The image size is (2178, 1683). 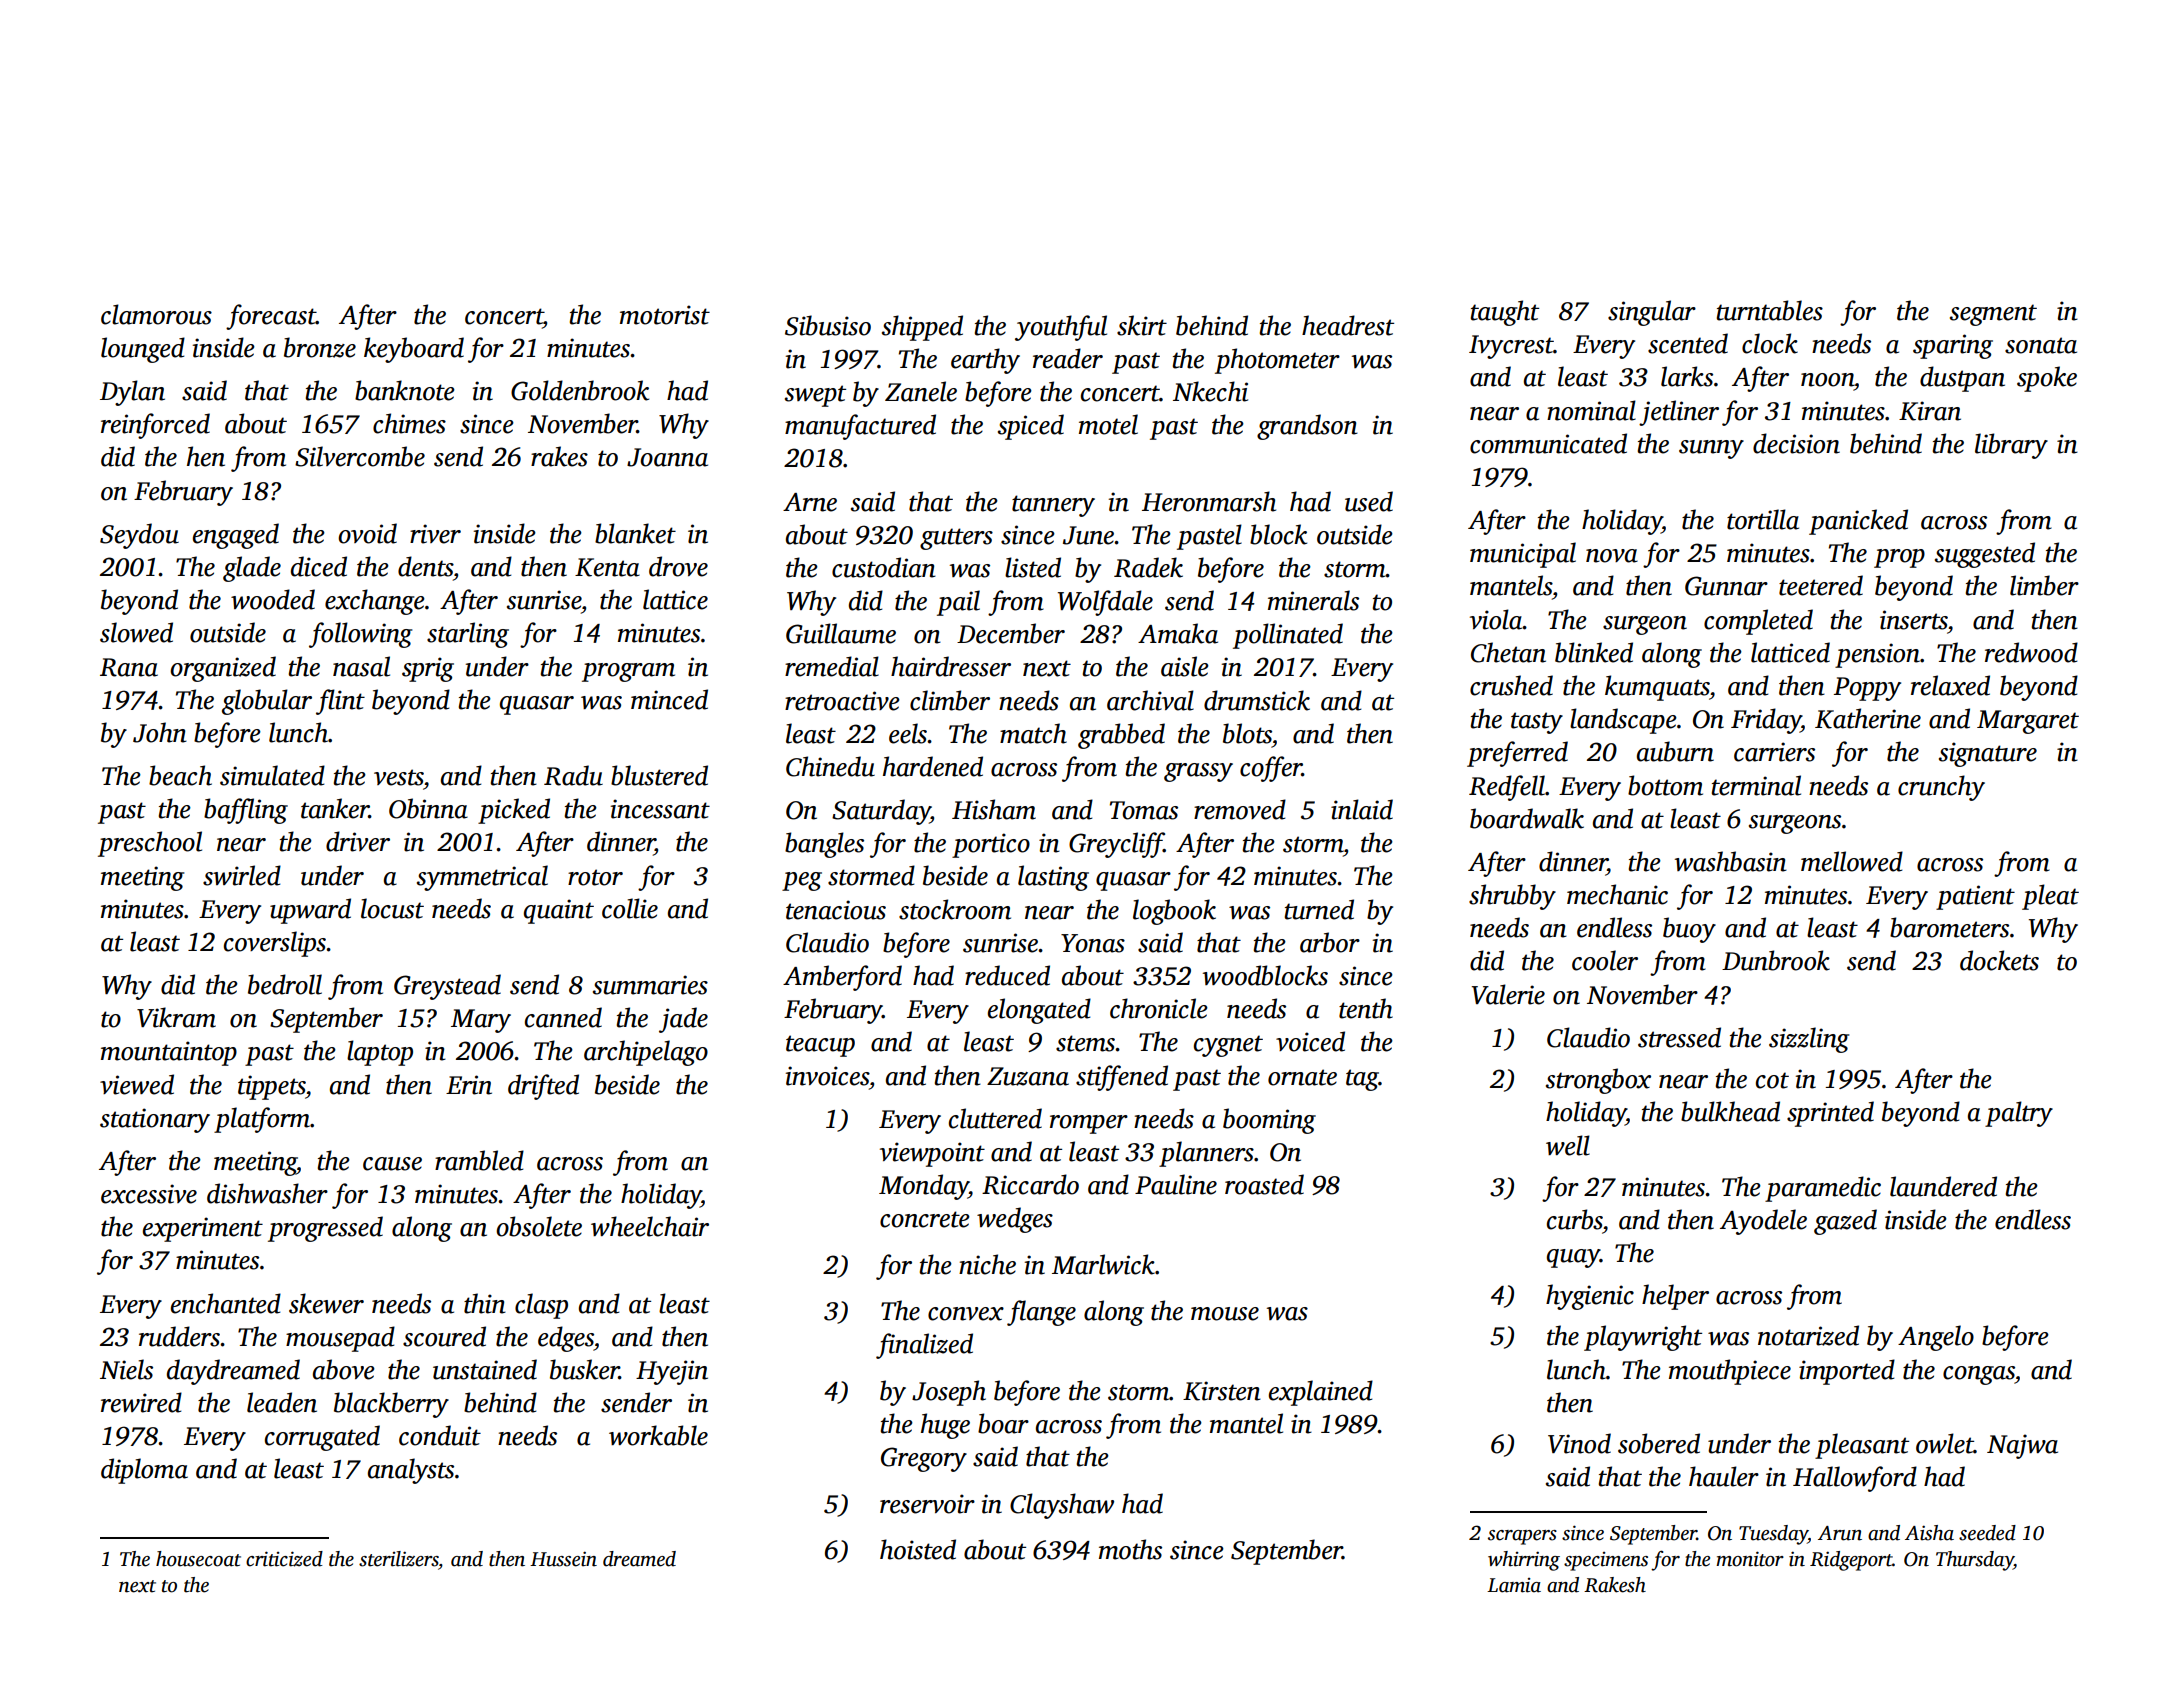 What do you see at coordinates (380, 1053) in the screenshot?
I see `laptop` at bounding box center [380, 1053].
